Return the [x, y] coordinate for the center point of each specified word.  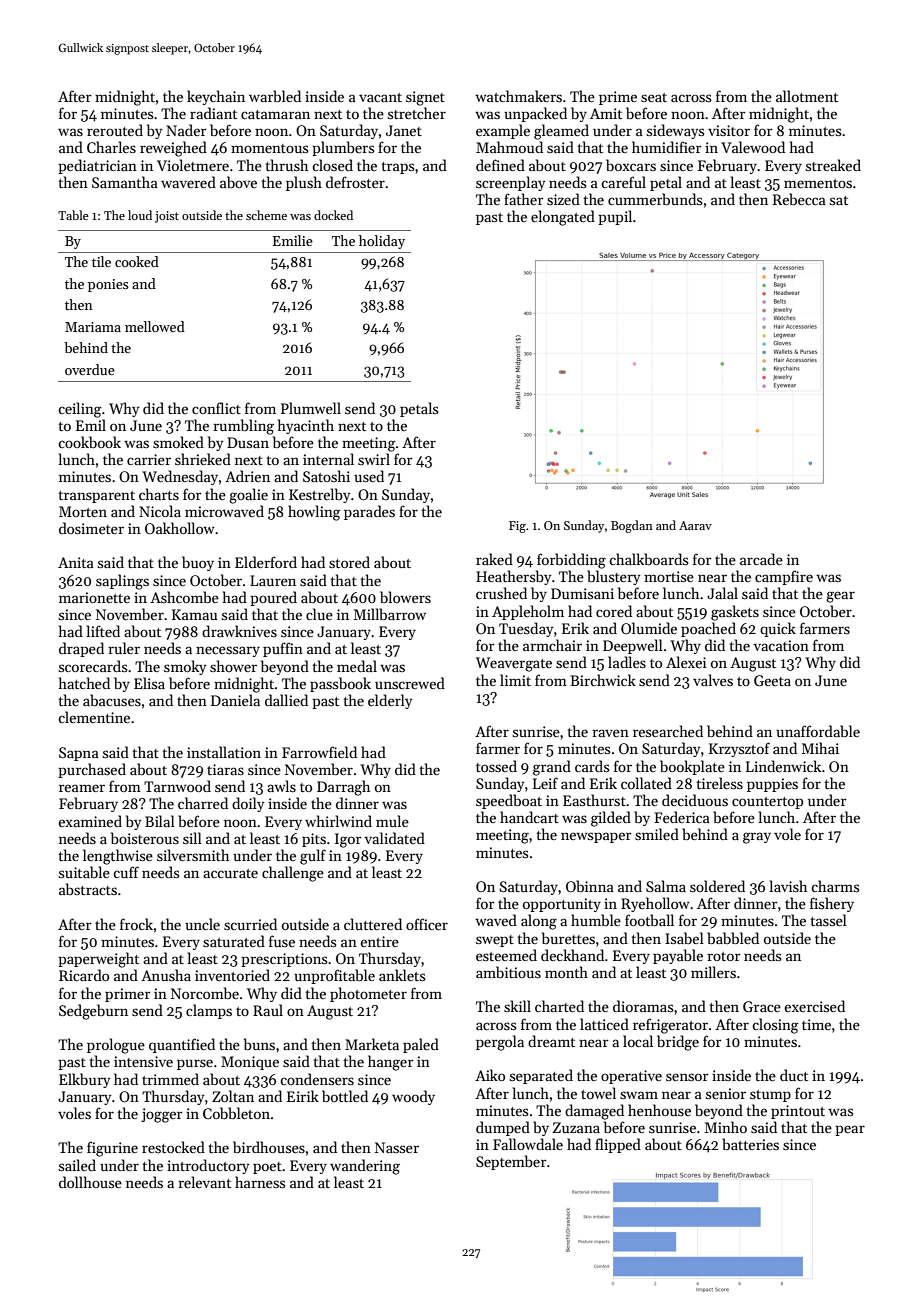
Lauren [273, 580]
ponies [108, 285]
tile [101, 261]
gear [840, 597]
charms [835, 886]
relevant [204, 1182]
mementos [818, 183]
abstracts [88, 889]
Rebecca [799, 199]
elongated [563, 218]
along [539, 922]
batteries [750, 1144]
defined [500, 165]
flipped [618, 1145]
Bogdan [632, 526]
